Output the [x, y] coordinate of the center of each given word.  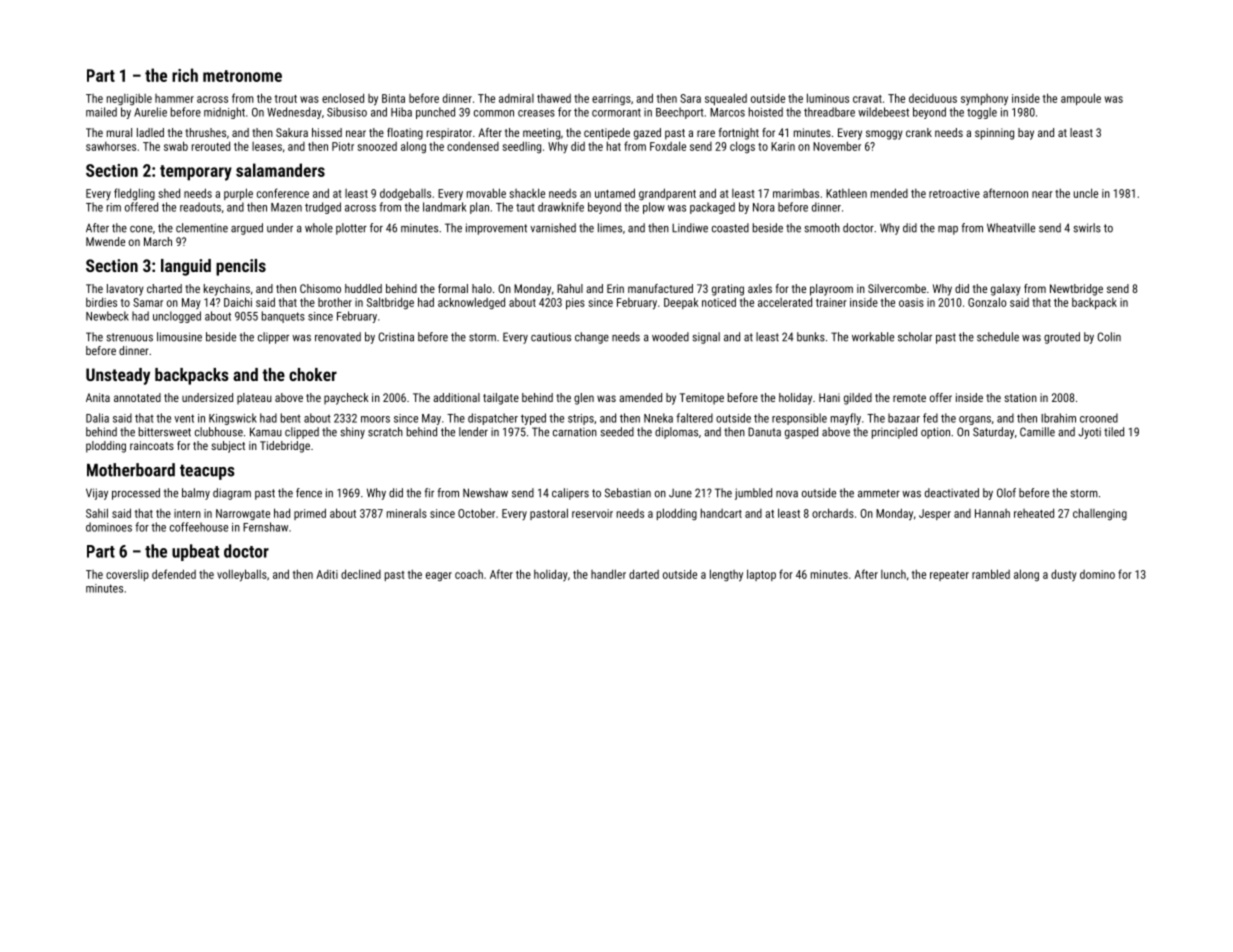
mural [119, 132]
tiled [1114, 432]
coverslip [127, 575]
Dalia [97, 418]
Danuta [764, 432]
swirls [1087, 228]
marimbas [796, 193]
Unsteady [118, 376]
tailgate [501, 399]
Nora [763, 207]
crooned [1099, 418]
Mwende [105, 241]
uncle [1086, 193]
